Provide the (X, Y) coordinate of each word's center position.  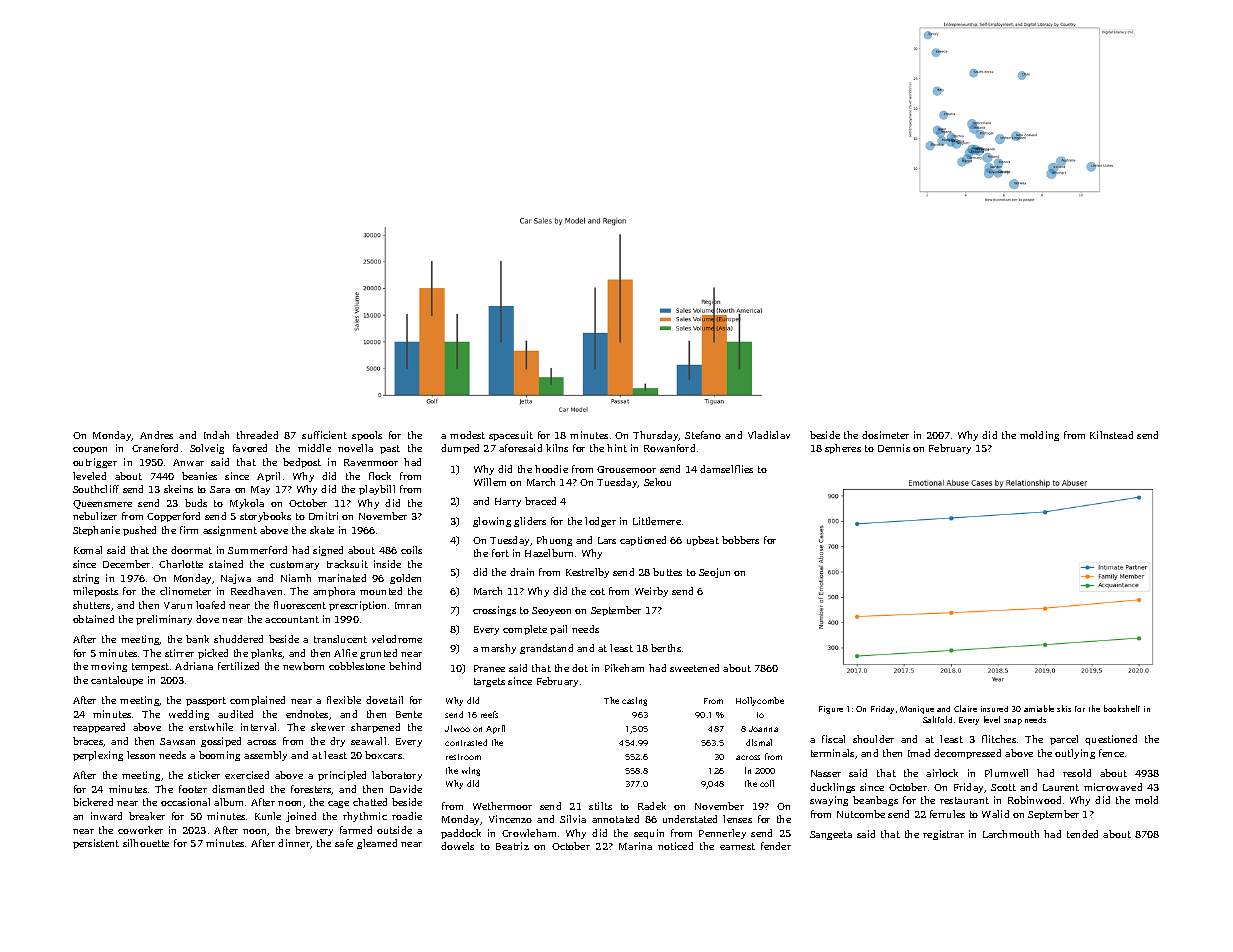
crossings (494, 611)
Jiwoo (457, 728)
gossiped (221, 742)
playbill (377, 490)
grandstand (546, 649)
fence (1111, 753)
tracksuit (347, 564)
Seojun (714, 573)
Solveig (207, 449)
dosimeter (885, 435)
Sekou (657, 482)
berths (666, 648)
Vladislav (769, 435)
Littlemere (657, 521)
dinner (294, 843)
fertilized (238, 666)
